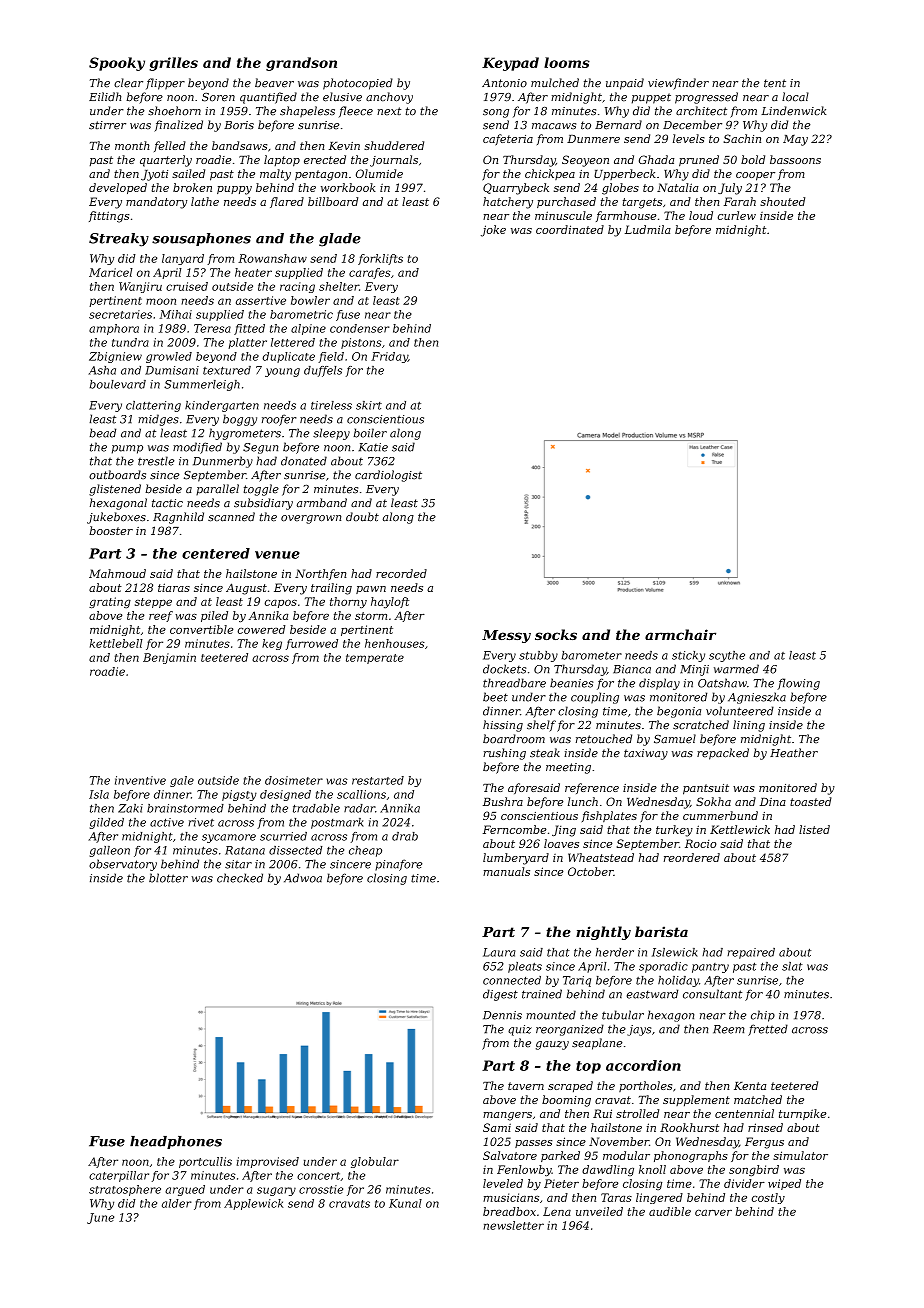 Image resolution: width=924 pixels, height=1308 pixels. I want to click on joke, so click(493, 231).
